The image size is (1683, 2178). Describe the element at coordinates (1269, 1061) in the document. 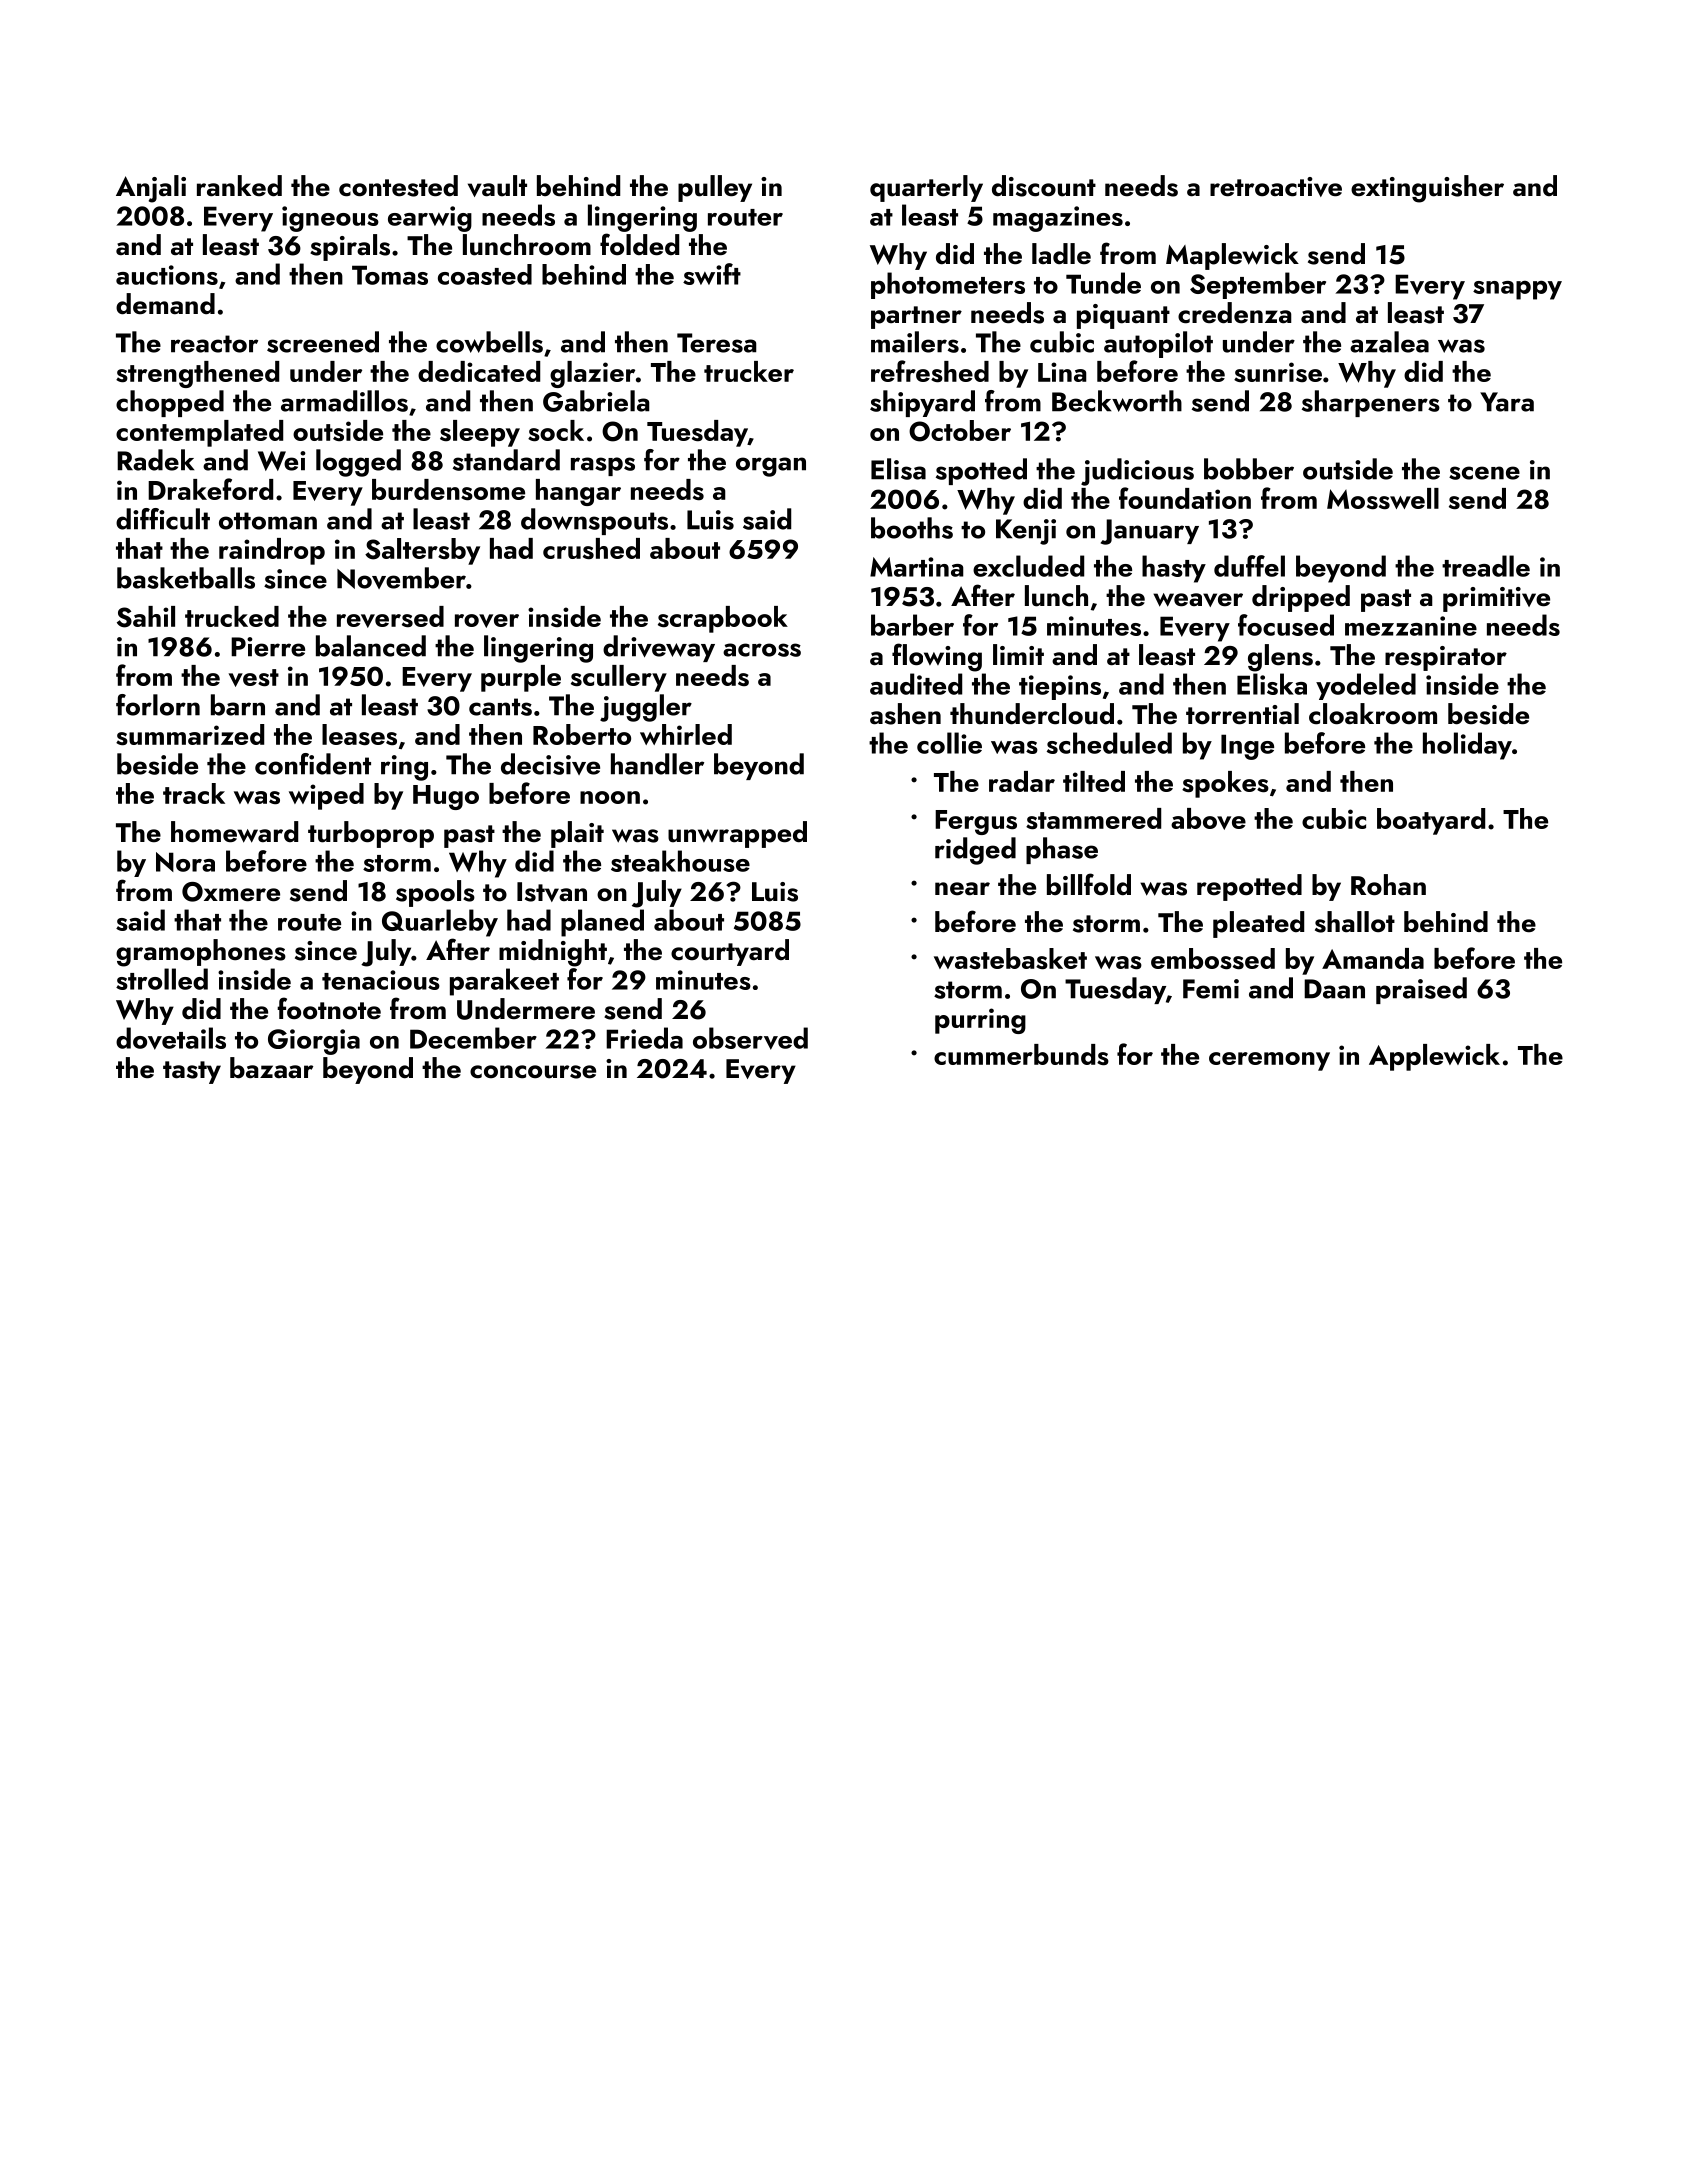

I see `ceremony` at that location.
